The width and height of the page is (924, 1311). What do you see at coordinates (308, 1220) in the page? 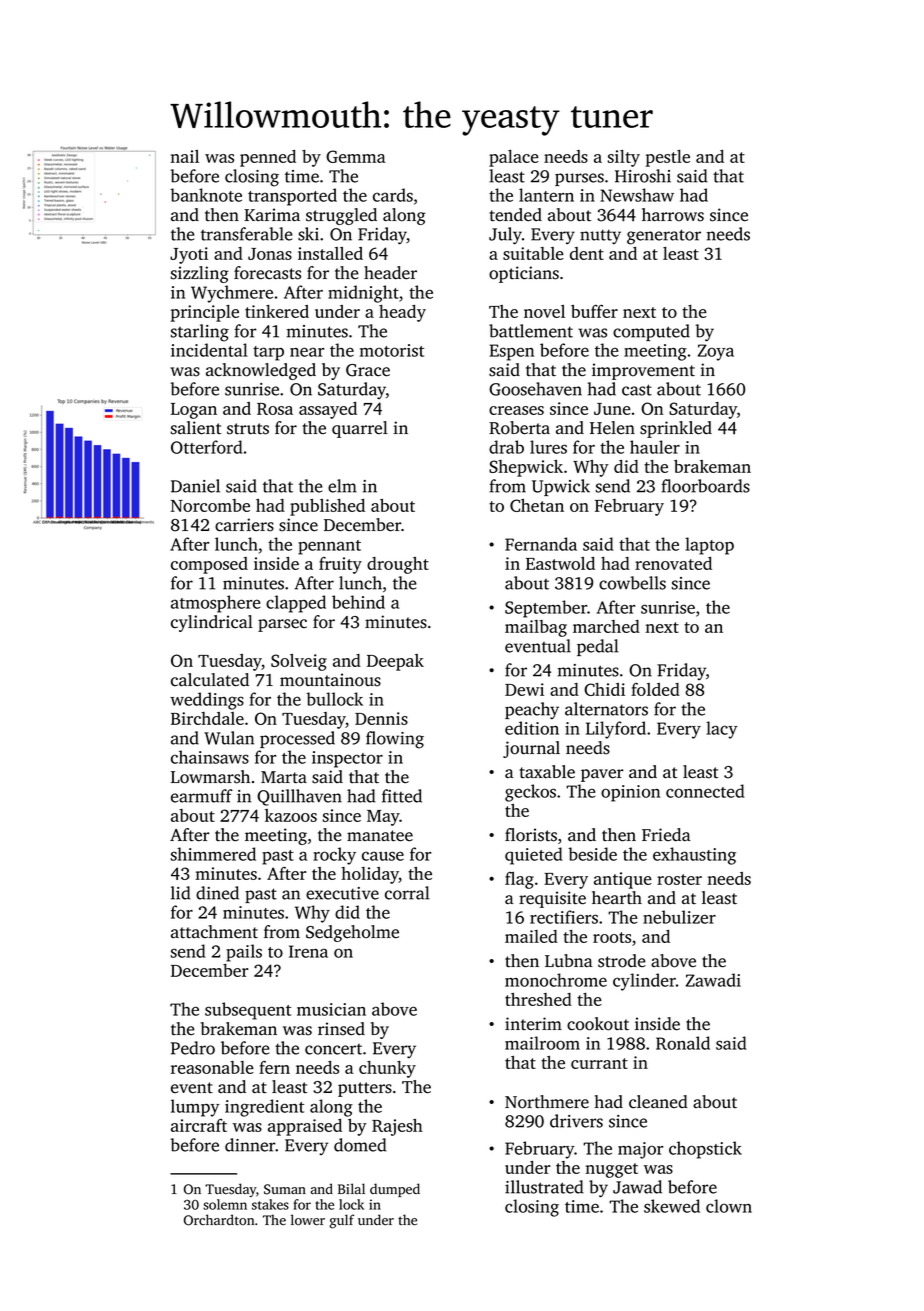
I see `lower` at bounding box center [308, 1220].
